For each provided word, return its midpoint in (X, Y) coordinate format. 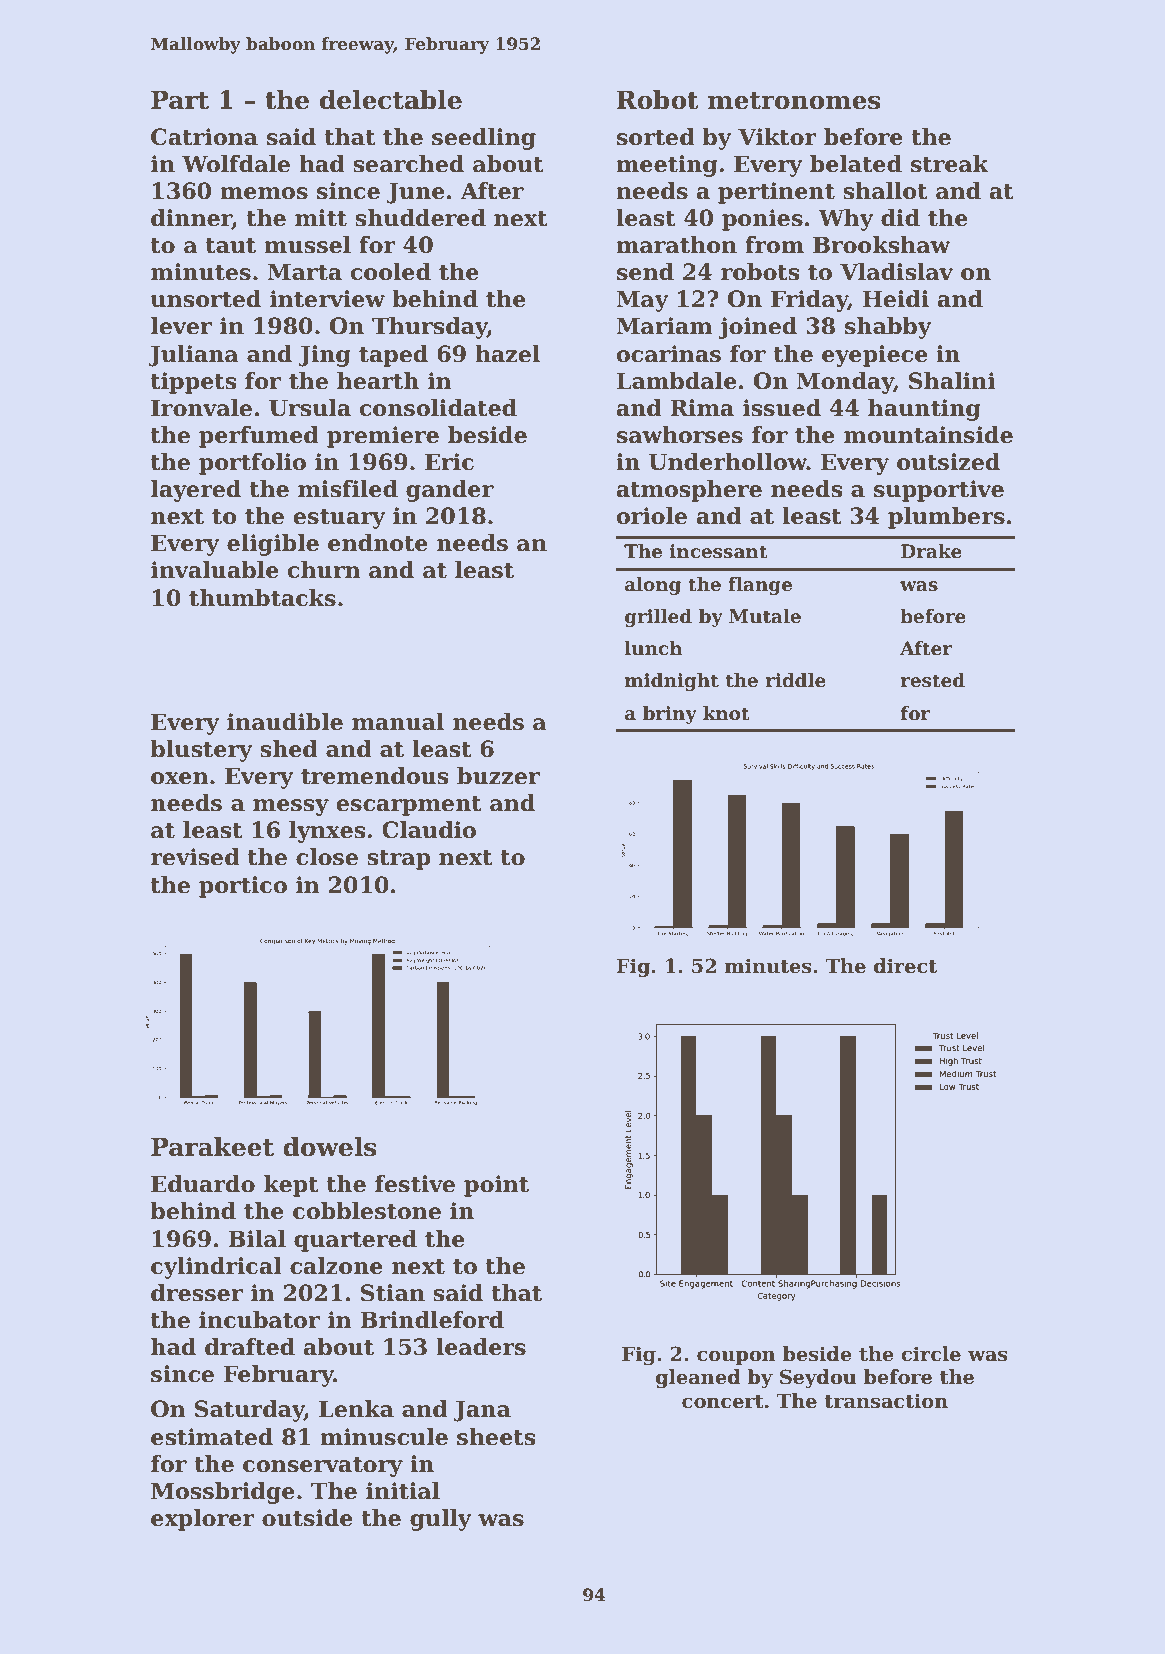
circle (931, 1354)
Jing (324, 356)
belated (856, 164)
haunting (924, 410)
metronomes (794, 101)
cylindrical (216, 1268)
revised (195, 857)
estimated (212, 1437)
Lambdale (677, 381)
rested (933, 680)
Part (180, 100)
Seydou (818, 1378)
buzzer (498, 776)
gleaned (698, 1378)
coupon (736, 1357)
